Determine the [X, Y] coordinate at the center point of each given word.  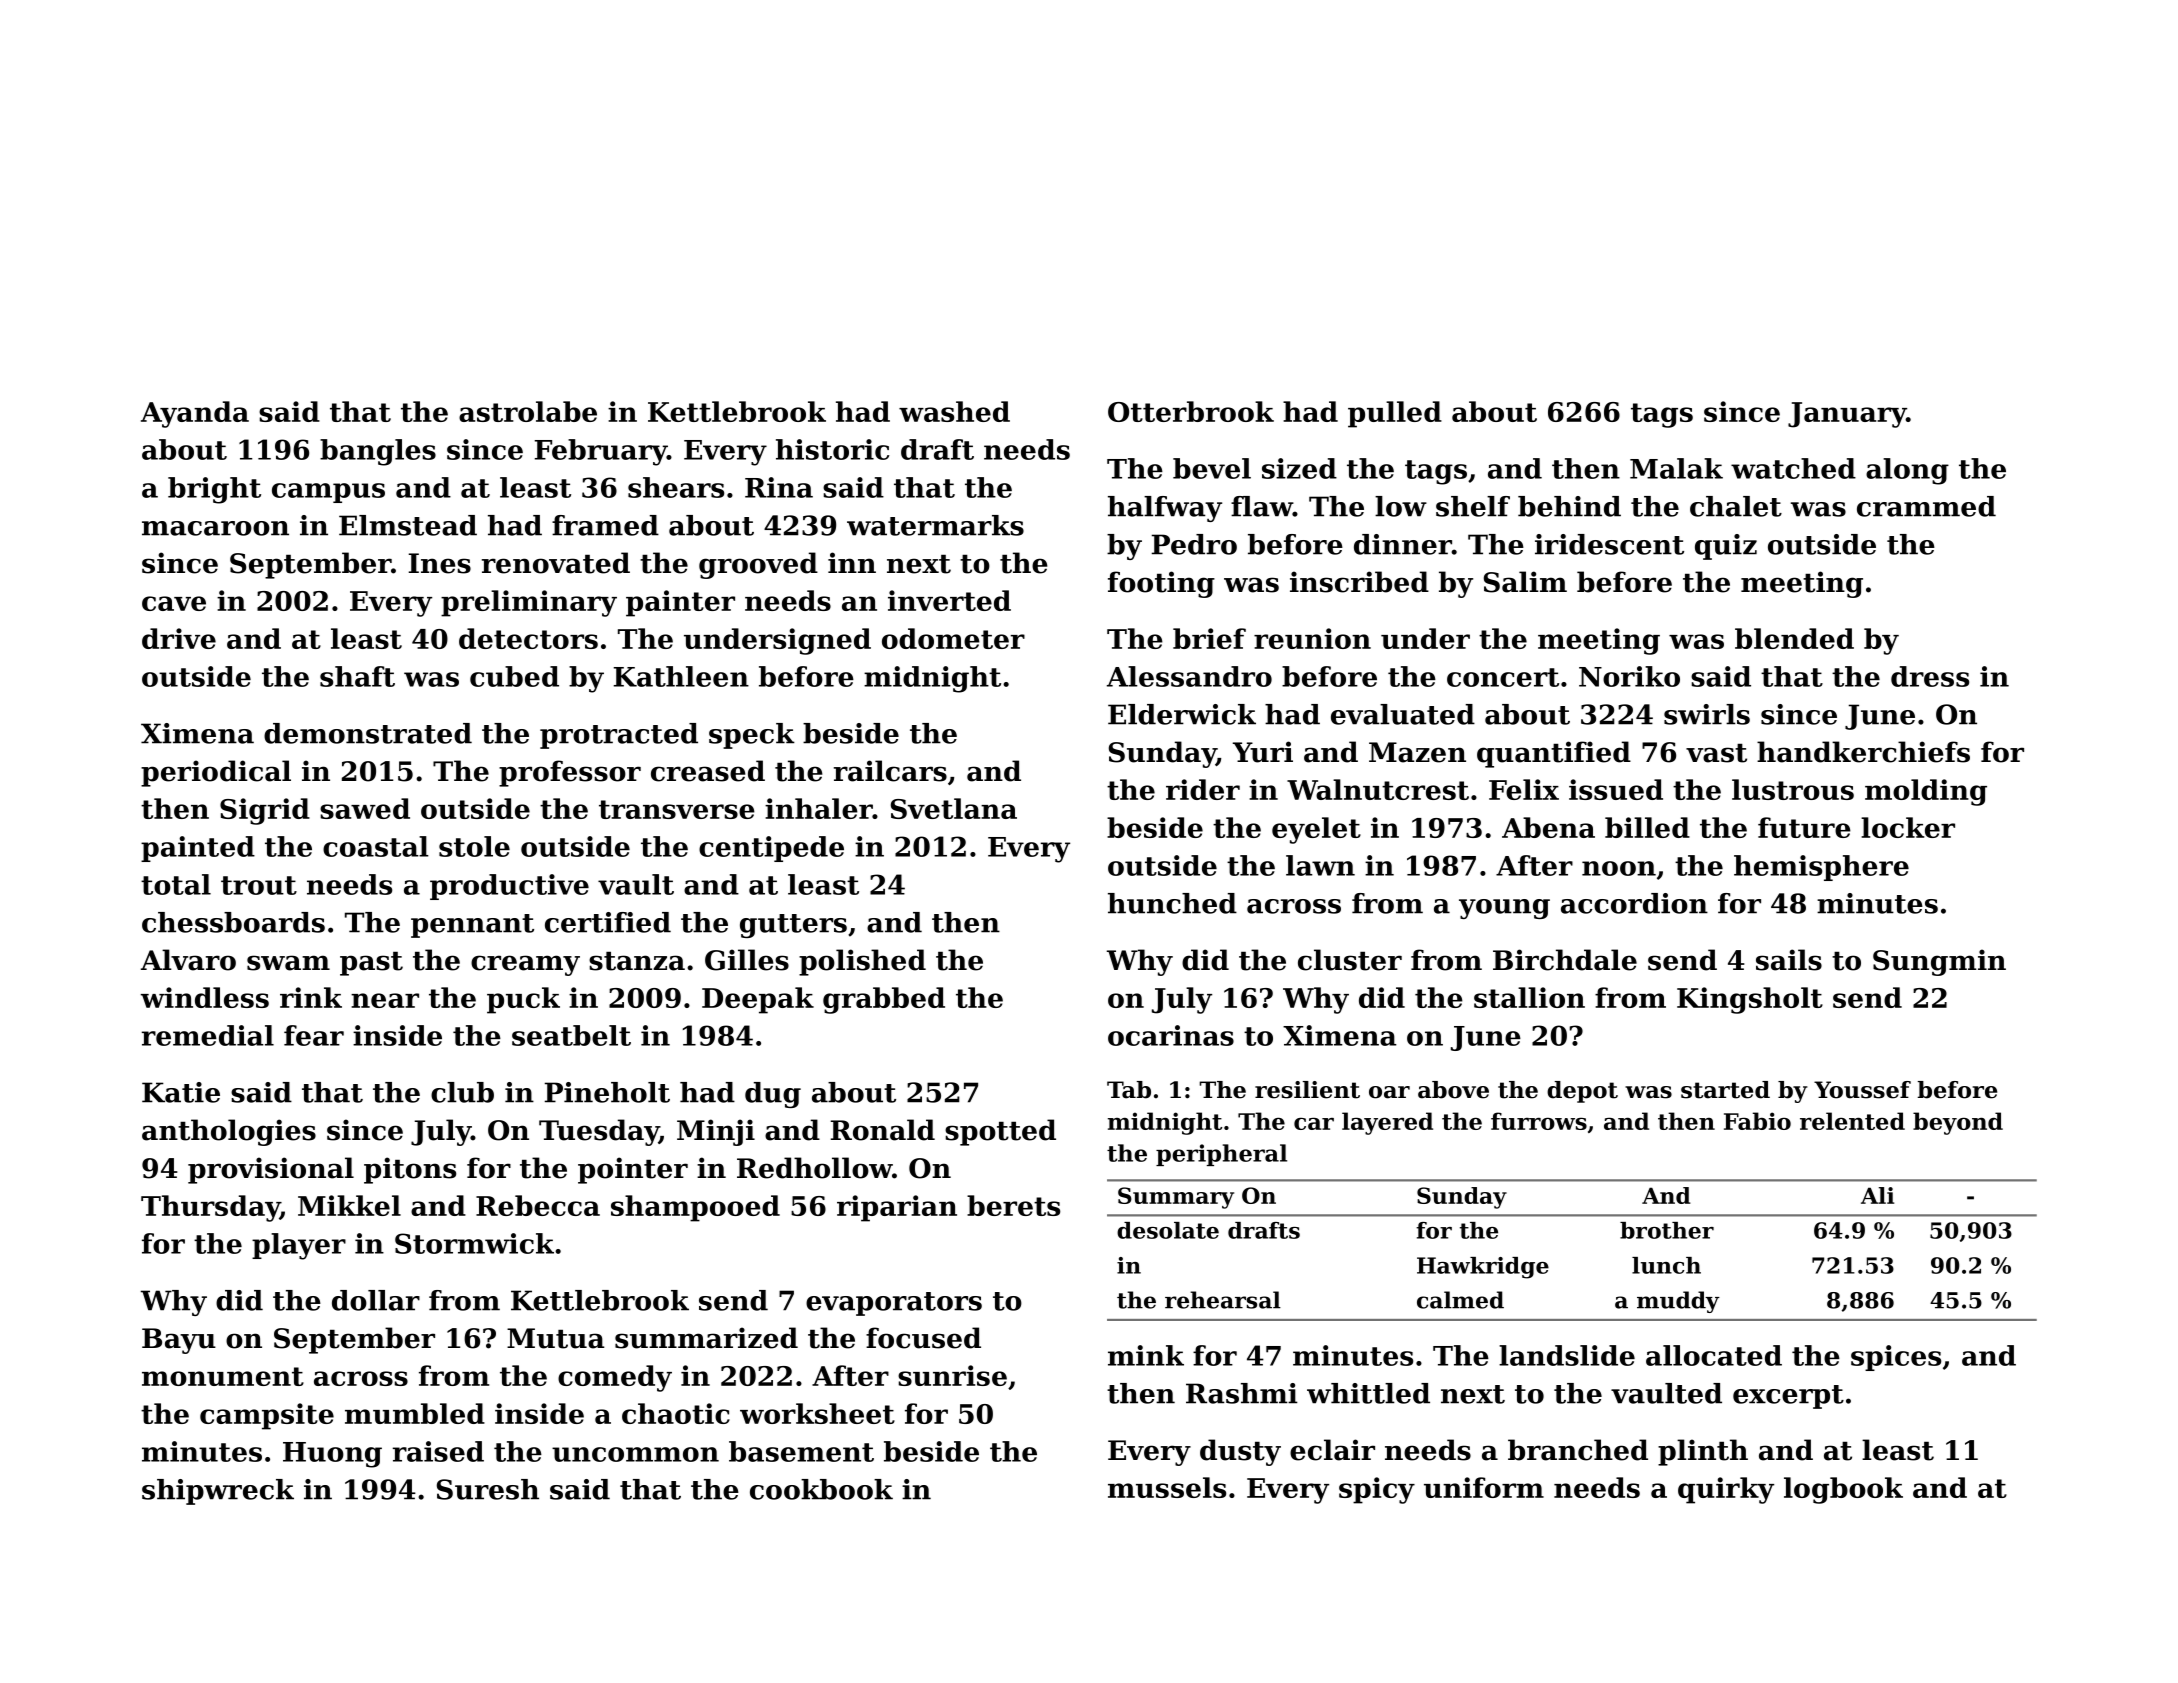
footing [1161, 584]
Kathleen [681, 676]
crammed [1926, 506]
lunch [1666, 1265]
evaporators [894, 1304]
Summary [1176, 1198]
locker [1908, 827]
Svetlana [954, 808]
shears [676, 487]
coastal [376, 846]
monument [223, 1376]
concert [1503, 677]
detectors [528, 638]
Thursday [210, 1208]
